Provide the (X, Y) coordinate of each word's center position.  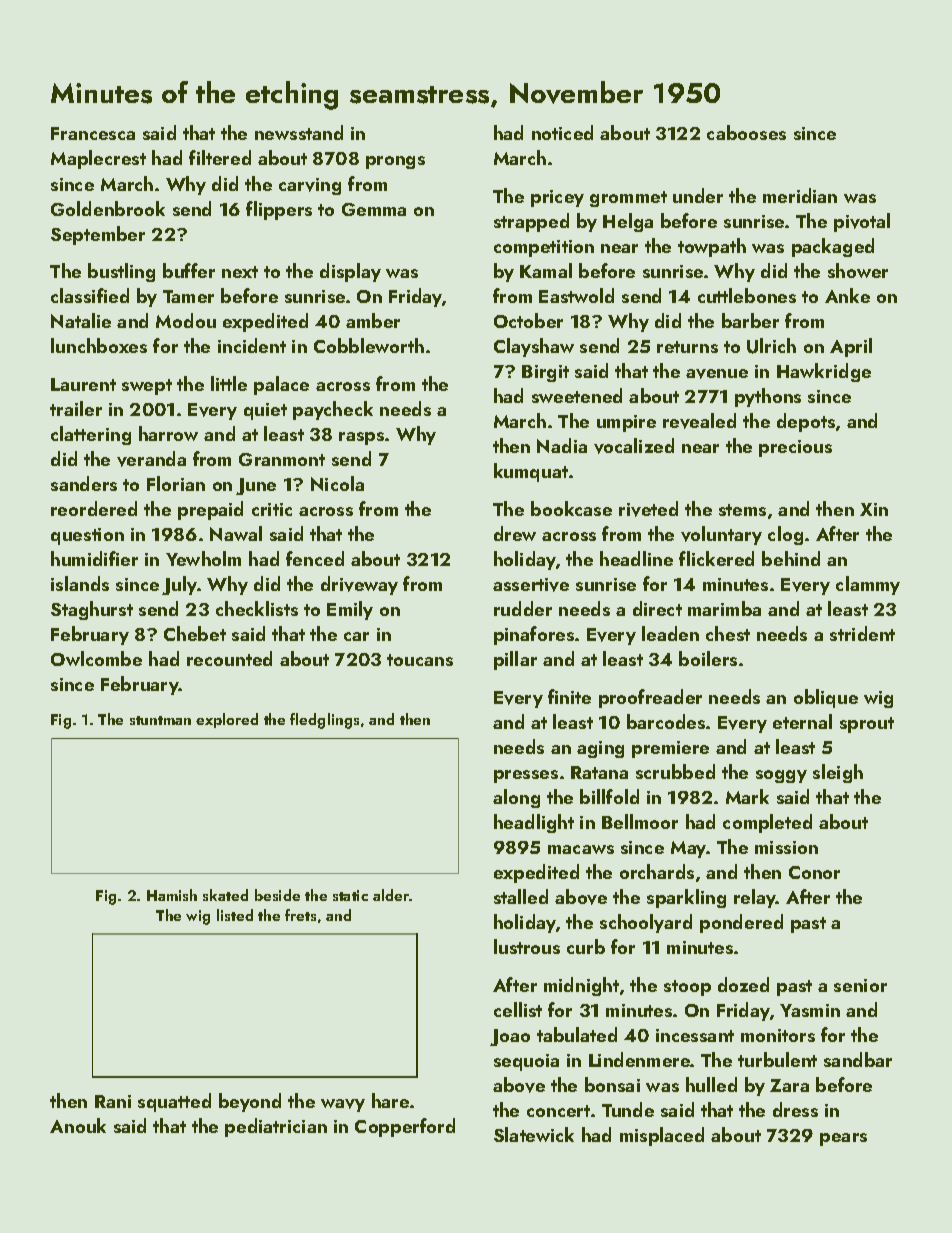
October (528, 320)
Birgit (545, 373)
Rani (113, 1101)
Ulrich (771, 346)
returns (687, 347)
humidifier (94, 558)
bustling (121, 272)
